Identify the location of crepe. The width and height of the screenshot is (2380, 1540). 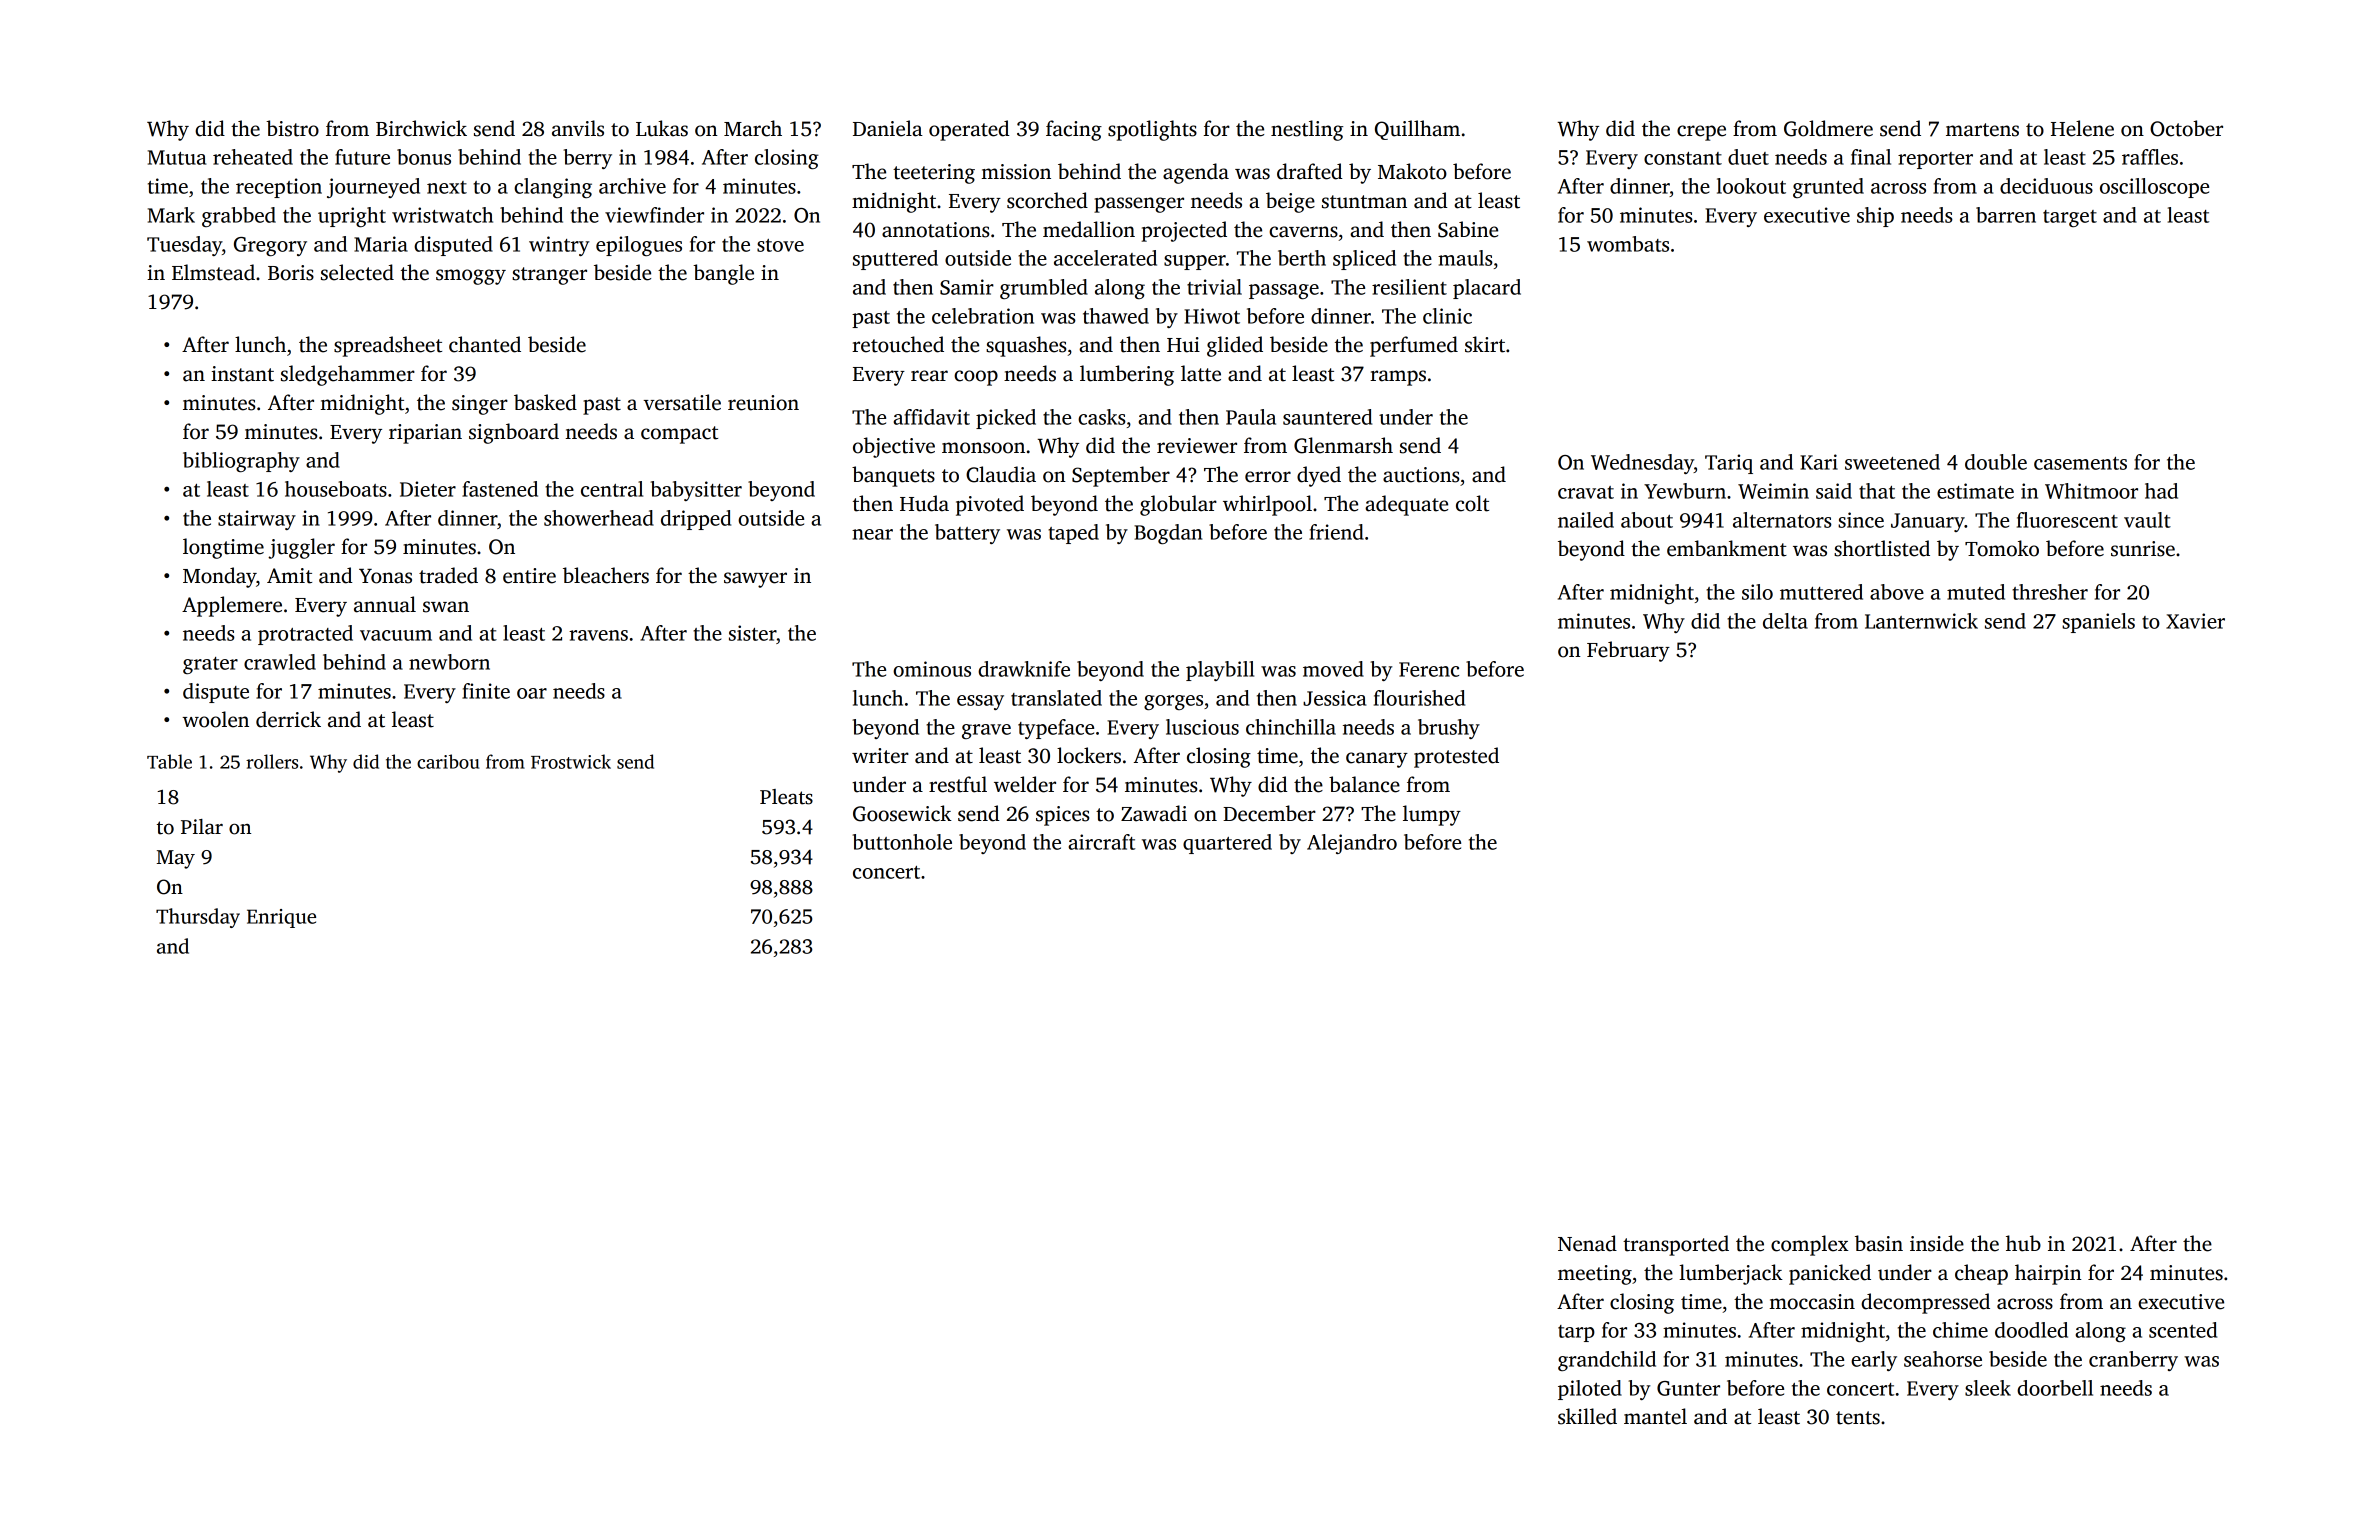
(1701, 133).
